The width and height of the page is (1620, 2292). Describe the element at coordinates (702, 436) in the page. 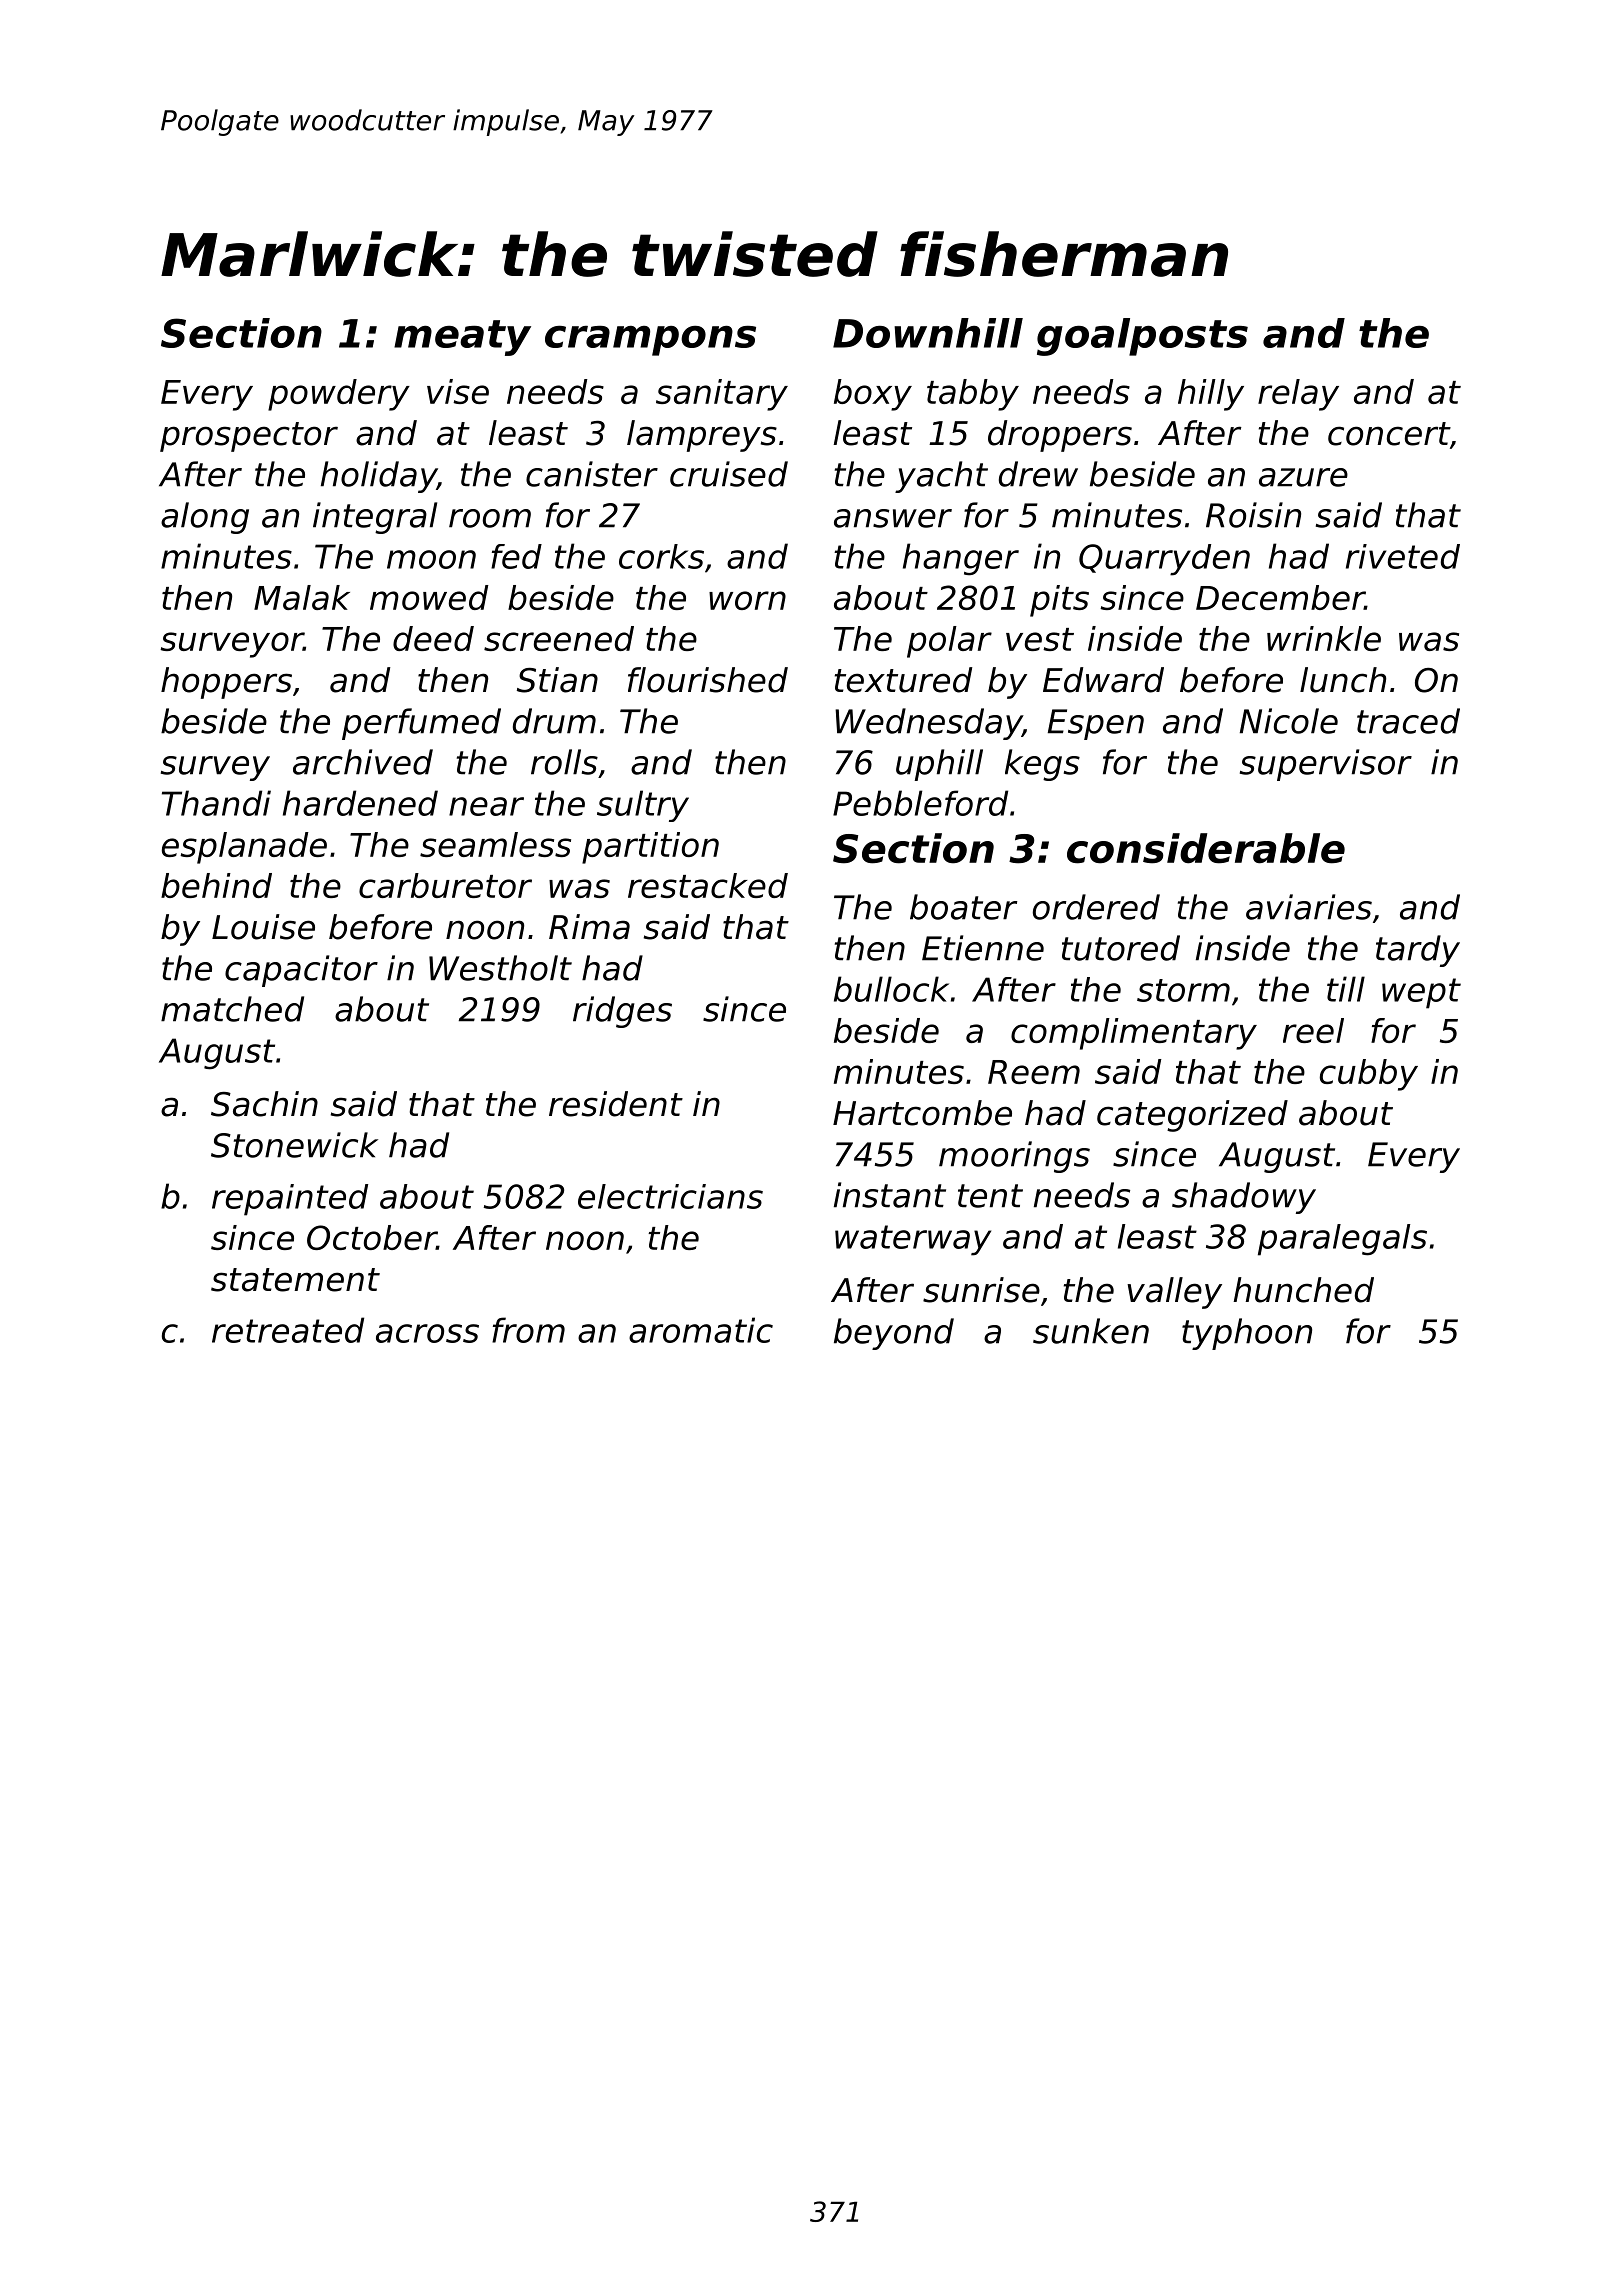

I see `lampreys` at that location.
